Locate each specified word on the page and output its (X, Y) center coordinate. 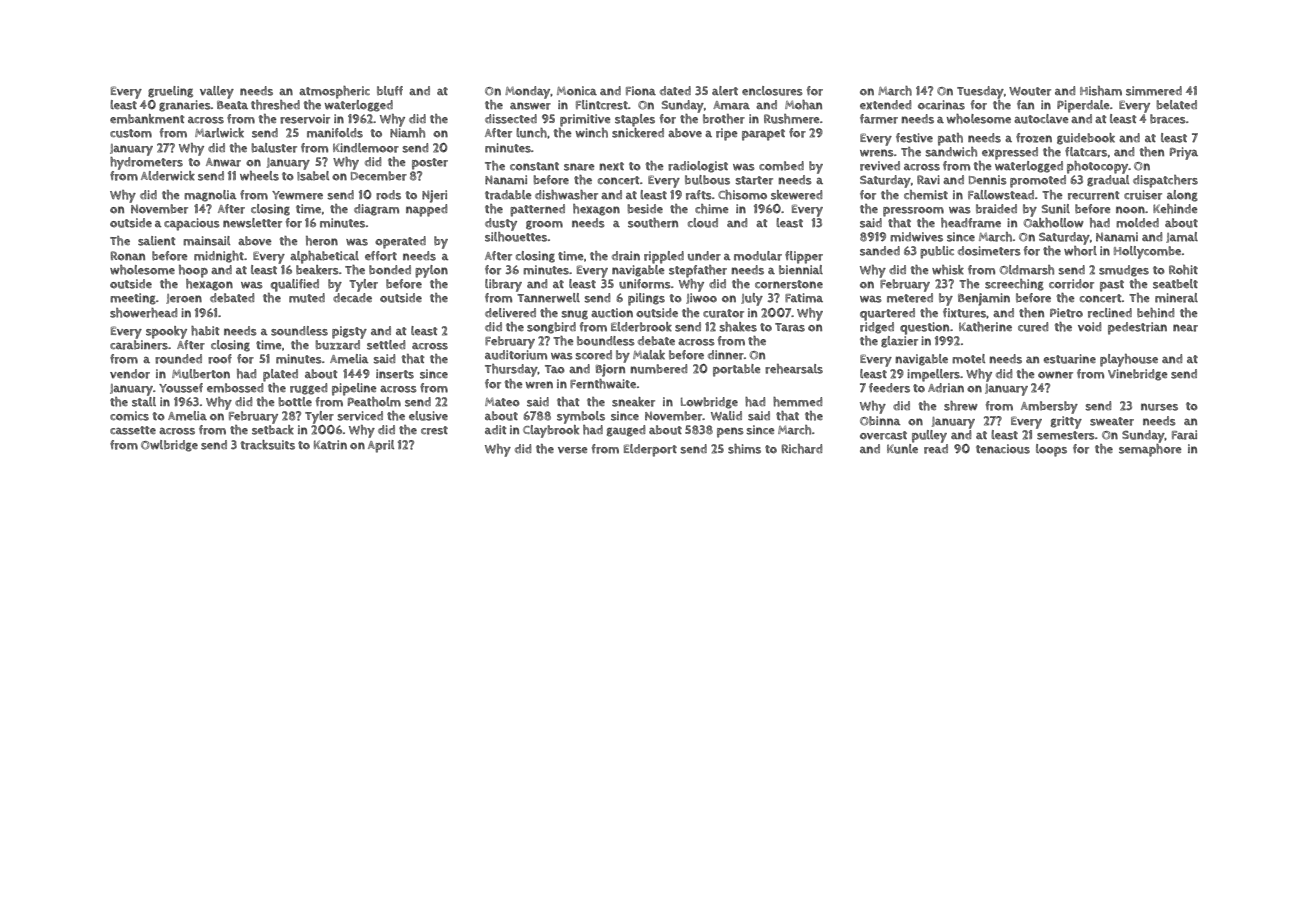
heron (322, 241)
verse (573, 450)
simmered (1154, 91)
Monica (577, 91)
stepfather (698, 271)
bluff (390, 91)
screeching (1014, 285)
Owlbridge (169, 446)
